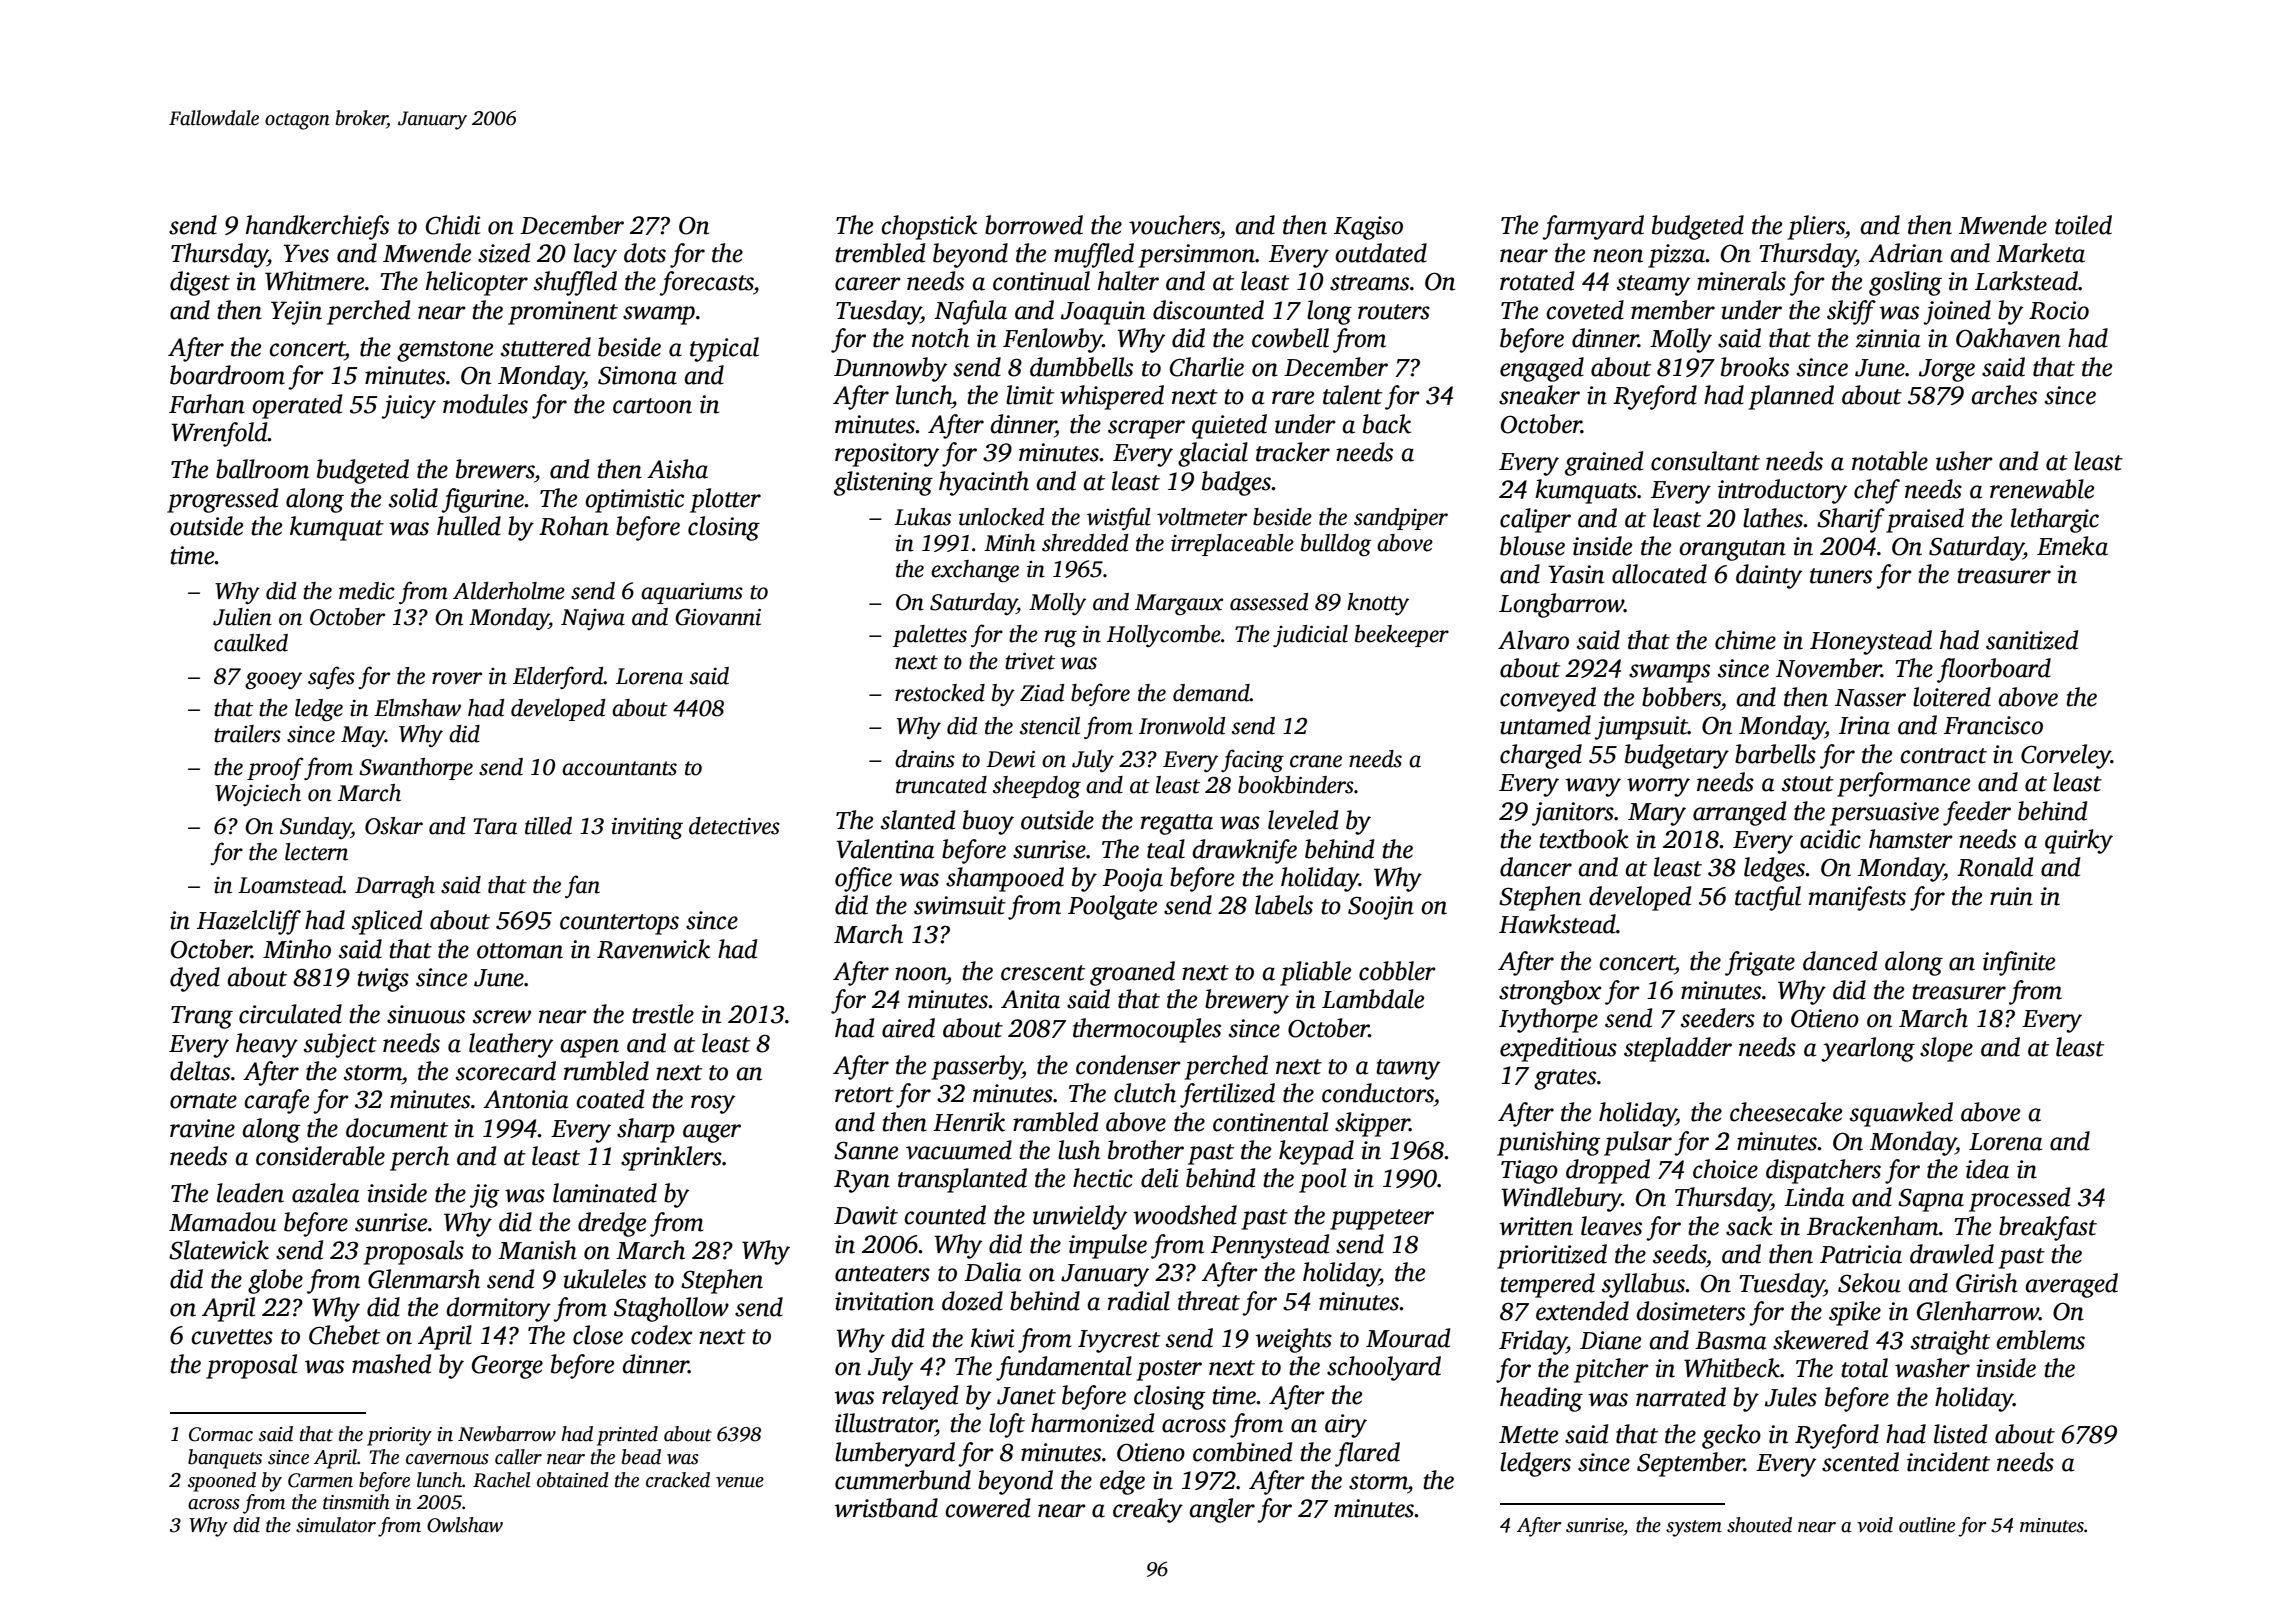 The width and height of the document is (2292, 1620). Describe the element at coordinates (573, 1480) in the document. I see `obtained` at that location.
